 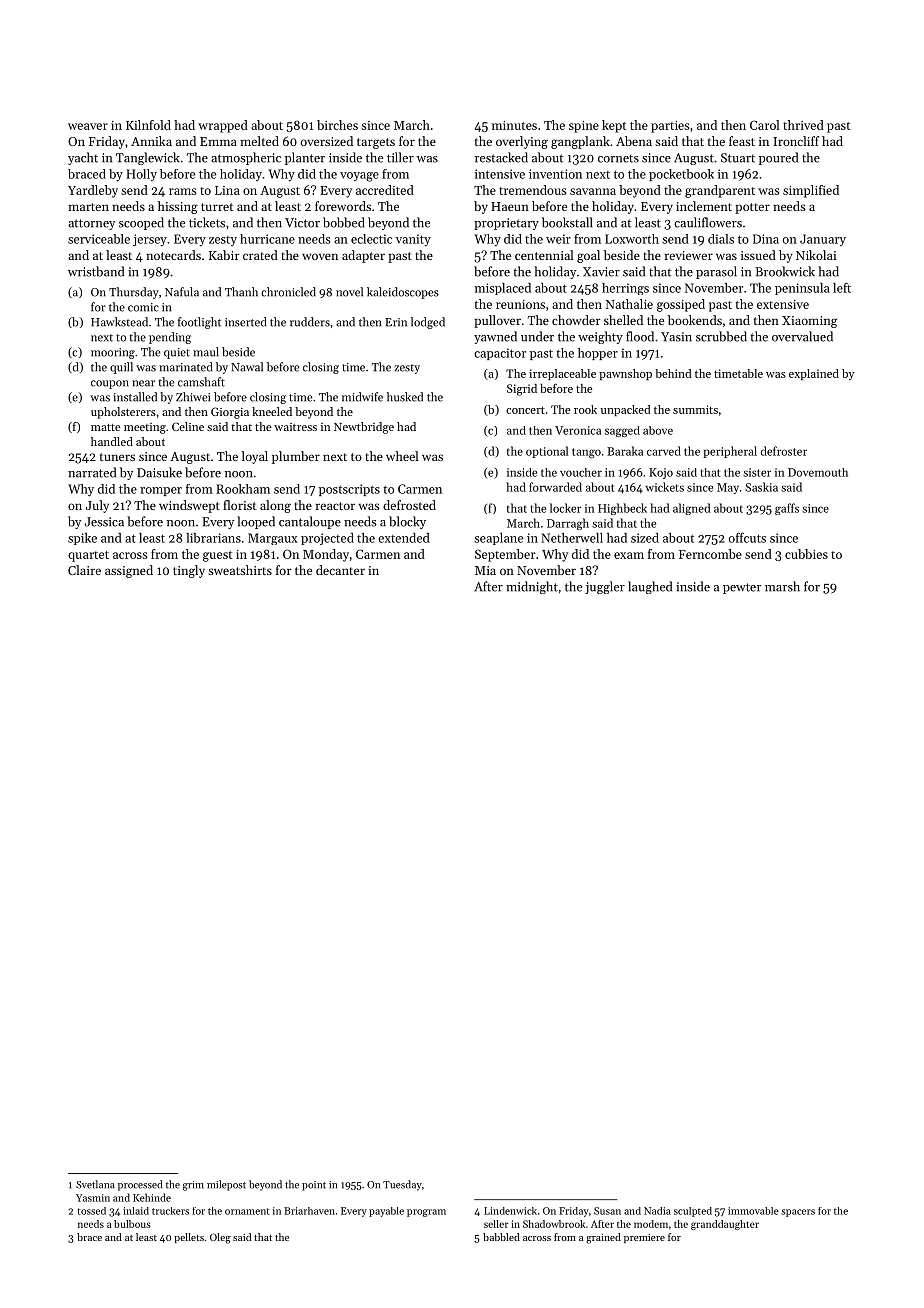 What do you see at coordinates (764, 125) in the screenshot?
I see `Carol` at bounding box center [764, 125].
